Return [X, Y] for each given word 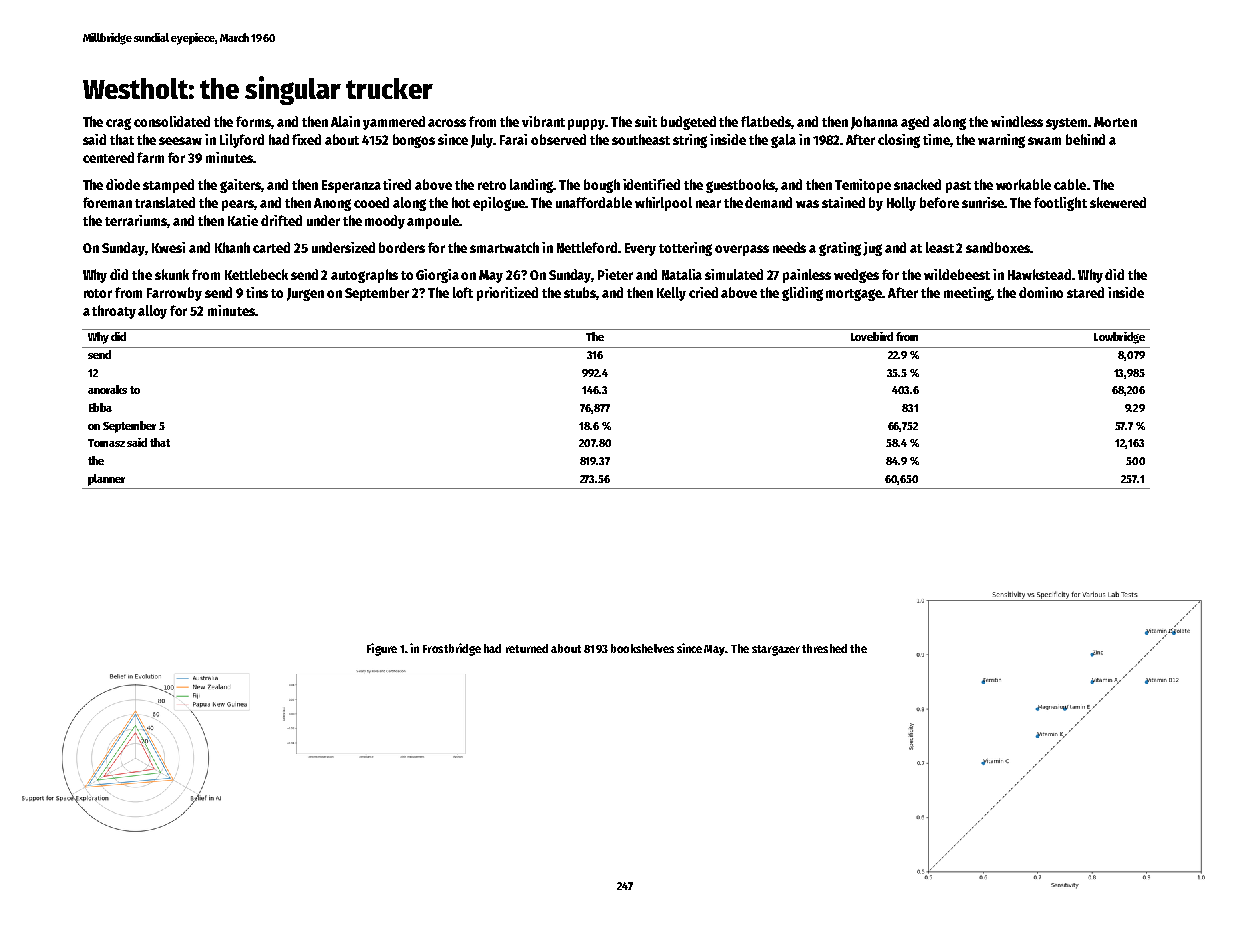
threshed [824, 648]
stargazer [776, 650]
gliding [802, 294]
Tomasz [106, 443]
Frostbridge [452, 649]
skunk [172, 274]
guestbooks [740, 186]
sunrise [983, 202]
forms [253, 121]
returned [527, 648]
